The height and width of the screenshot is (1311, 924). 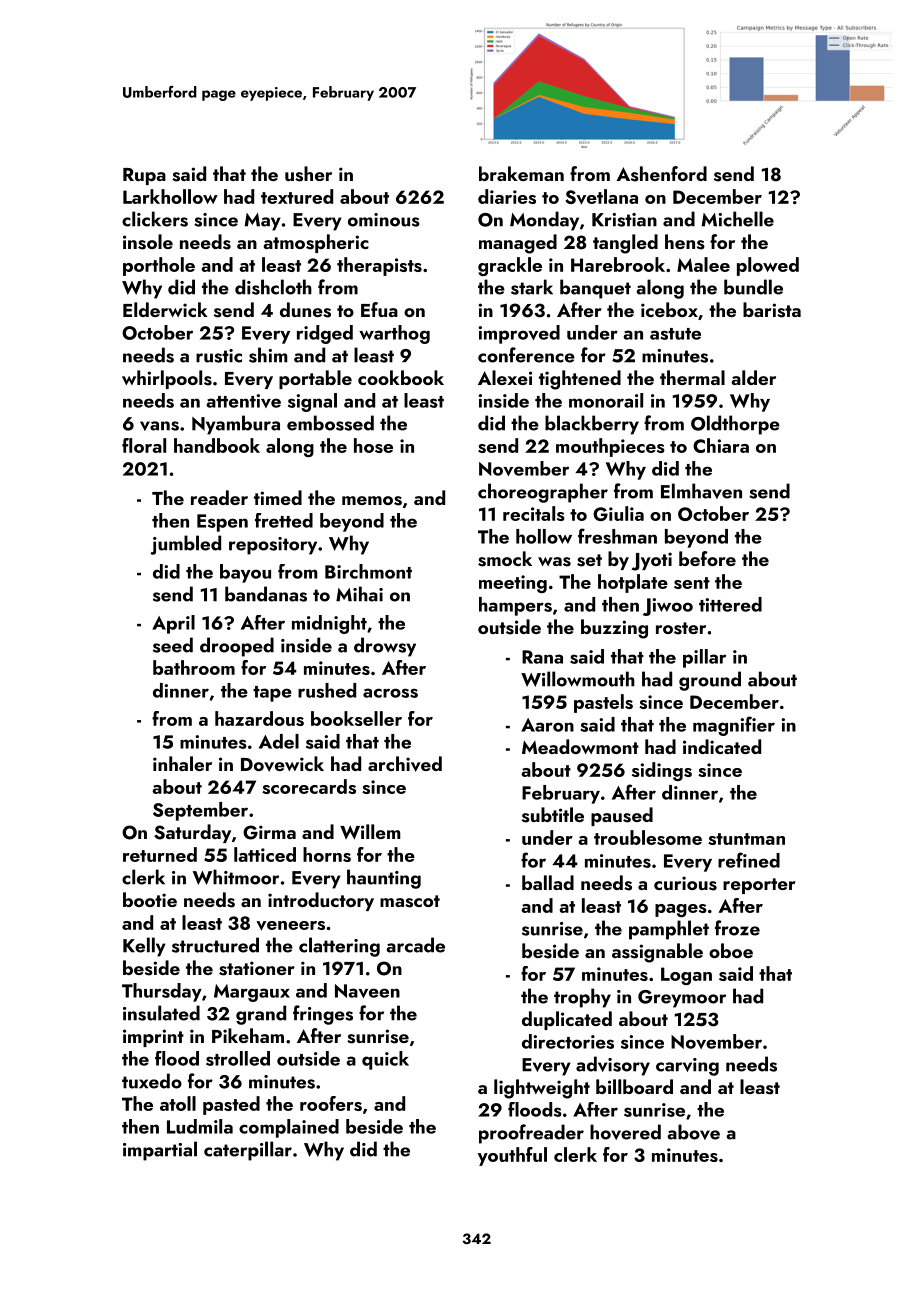 What do you see at coordinates (534, 513) in the screenshot?
I see `recitals` at bounding box center [534, 513].
